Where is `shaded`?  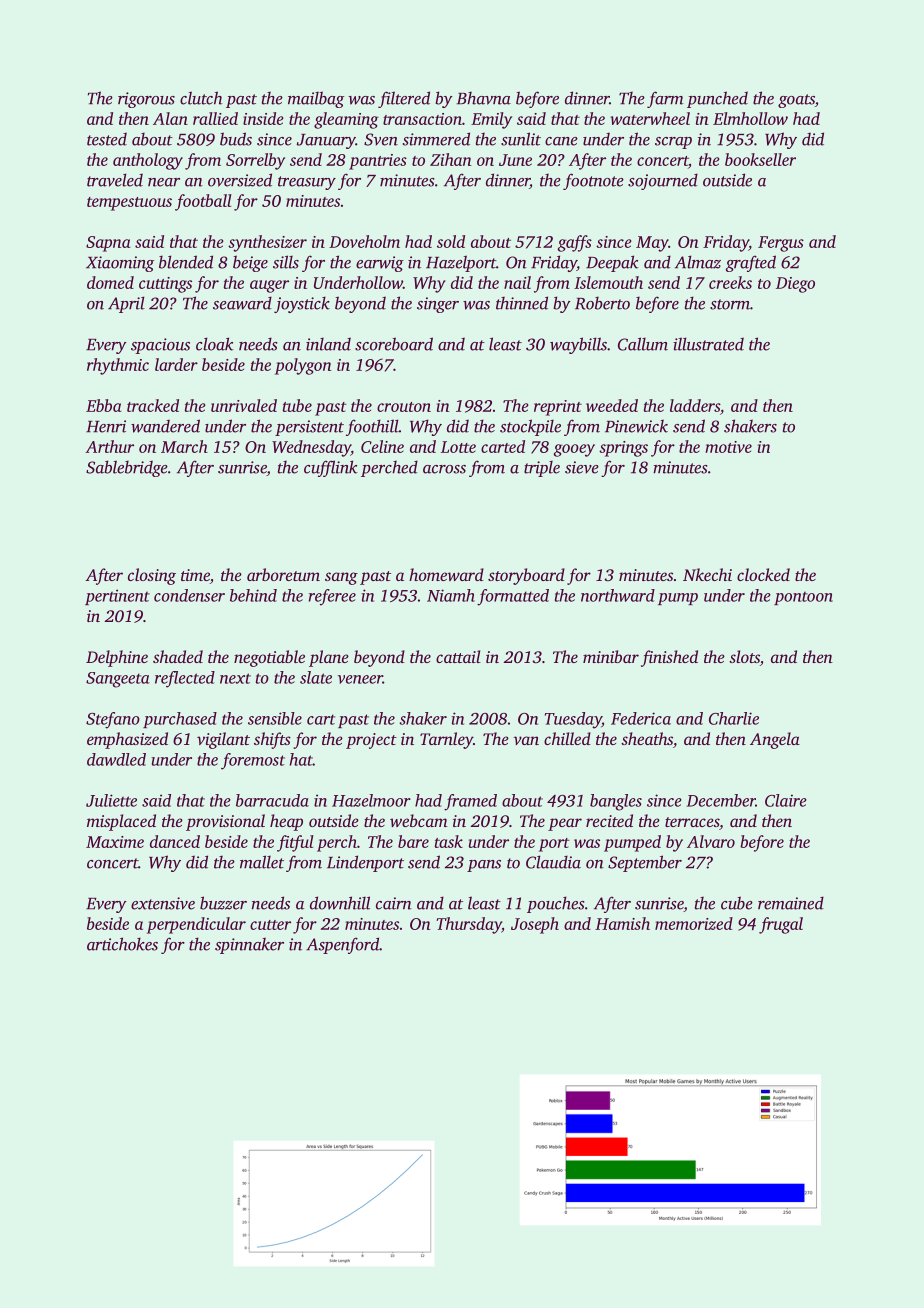
shaded is located at coordinates (178, 656).
